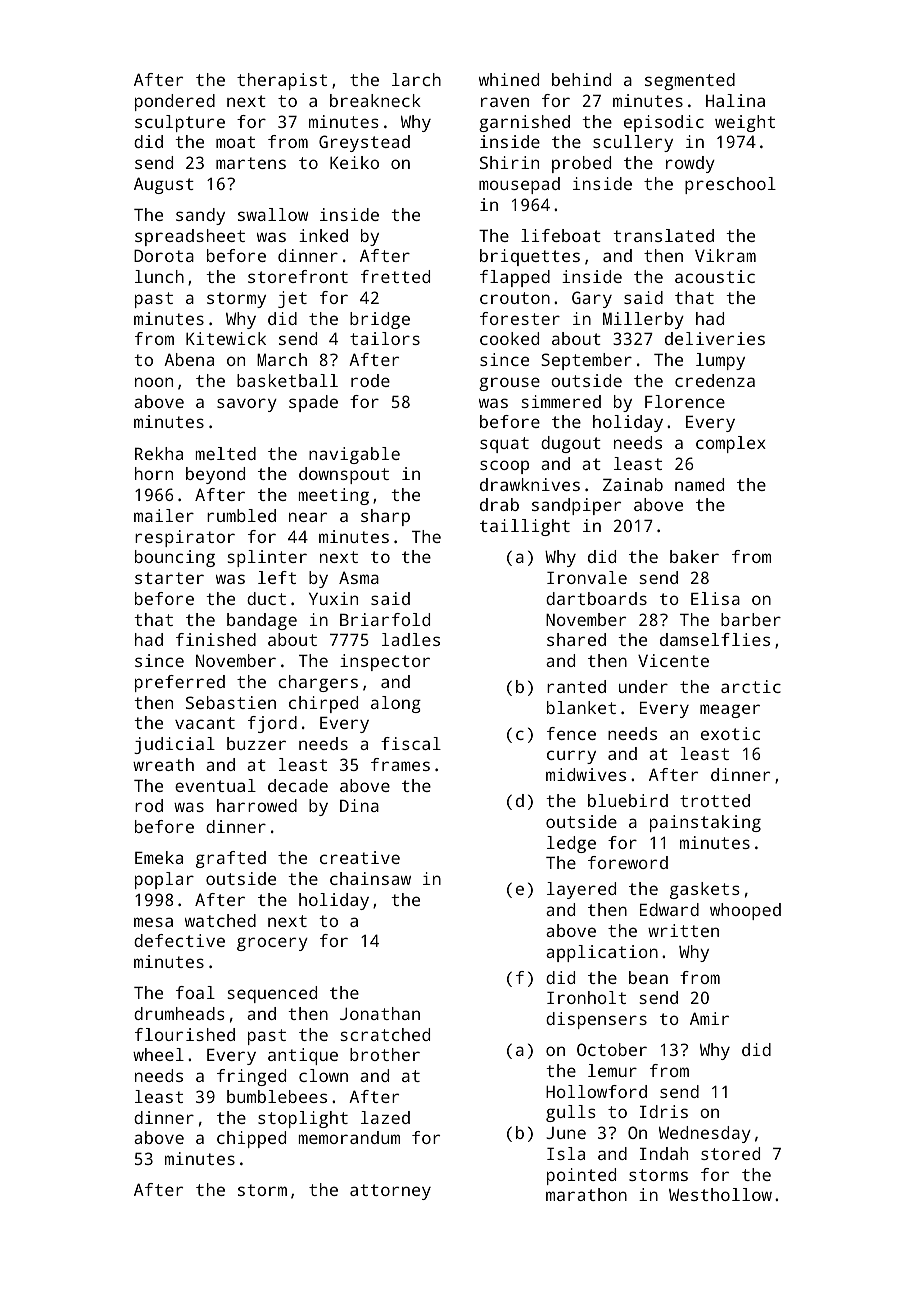  What do you see at coordinates (282, 81) in the page?
I see `therapist` at bounding box center [282, 81].
